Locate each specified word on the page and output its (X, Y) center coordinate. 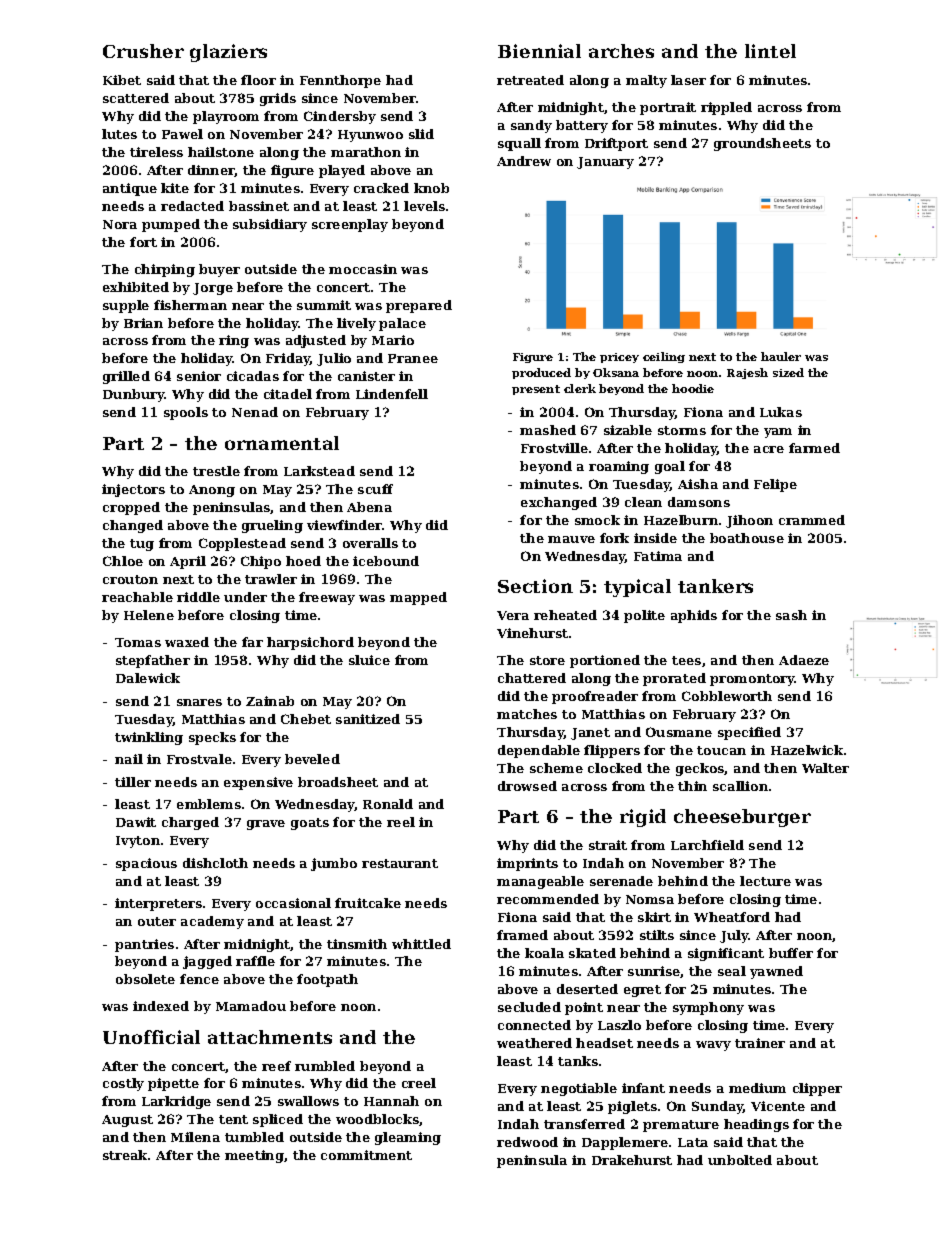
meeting (254, 1156)
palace (402, 324)
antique (130, 189)
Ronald (388, 804)
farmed (814, 448)
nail (129, 759)
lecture (765, 881)
